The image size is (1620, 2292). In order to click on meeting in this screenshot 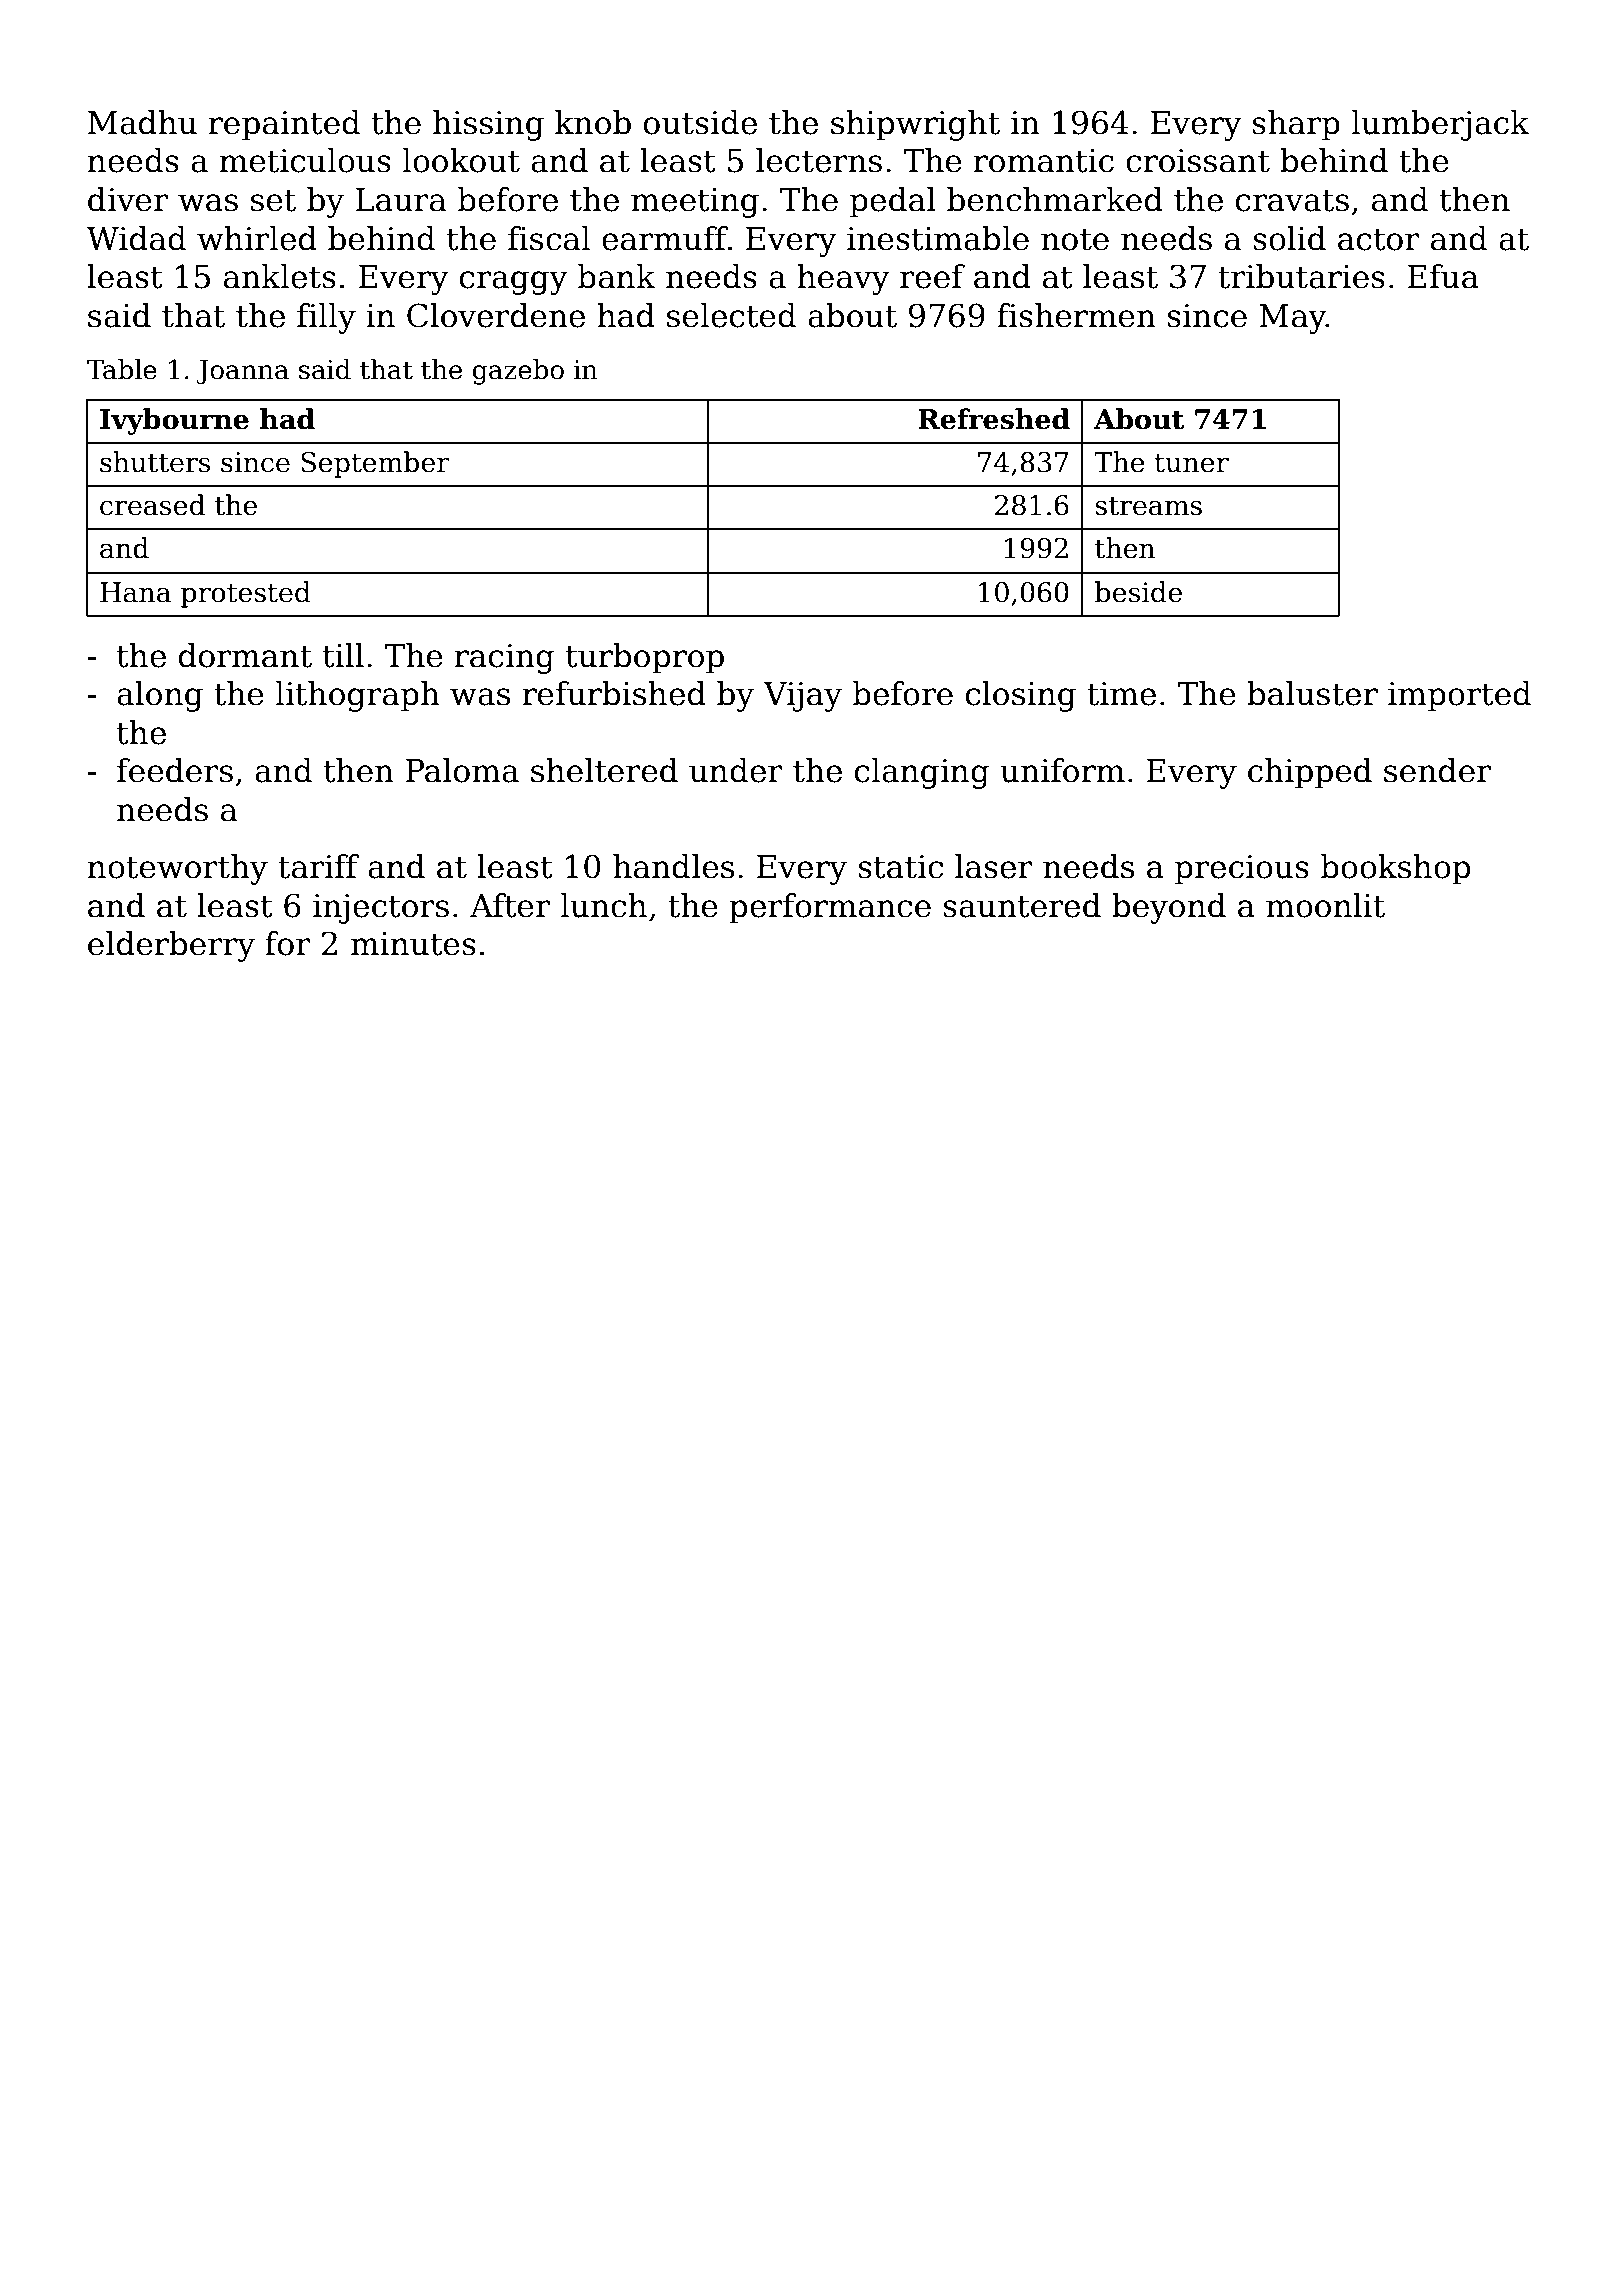, I will do `click(695, 203)`.
